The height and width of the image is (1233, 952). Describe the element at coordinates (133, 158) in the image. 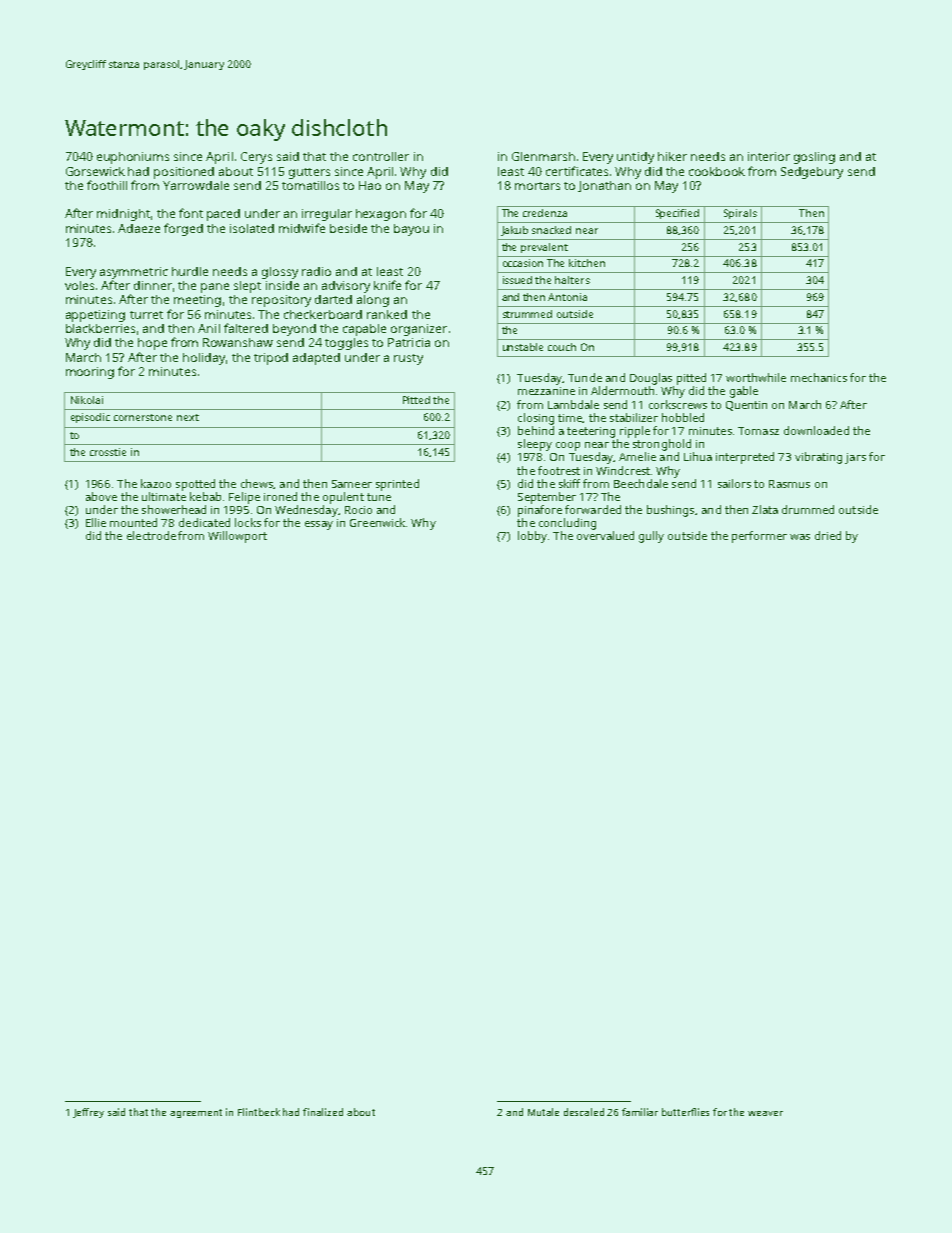

I see `euphoniums` at that location.
